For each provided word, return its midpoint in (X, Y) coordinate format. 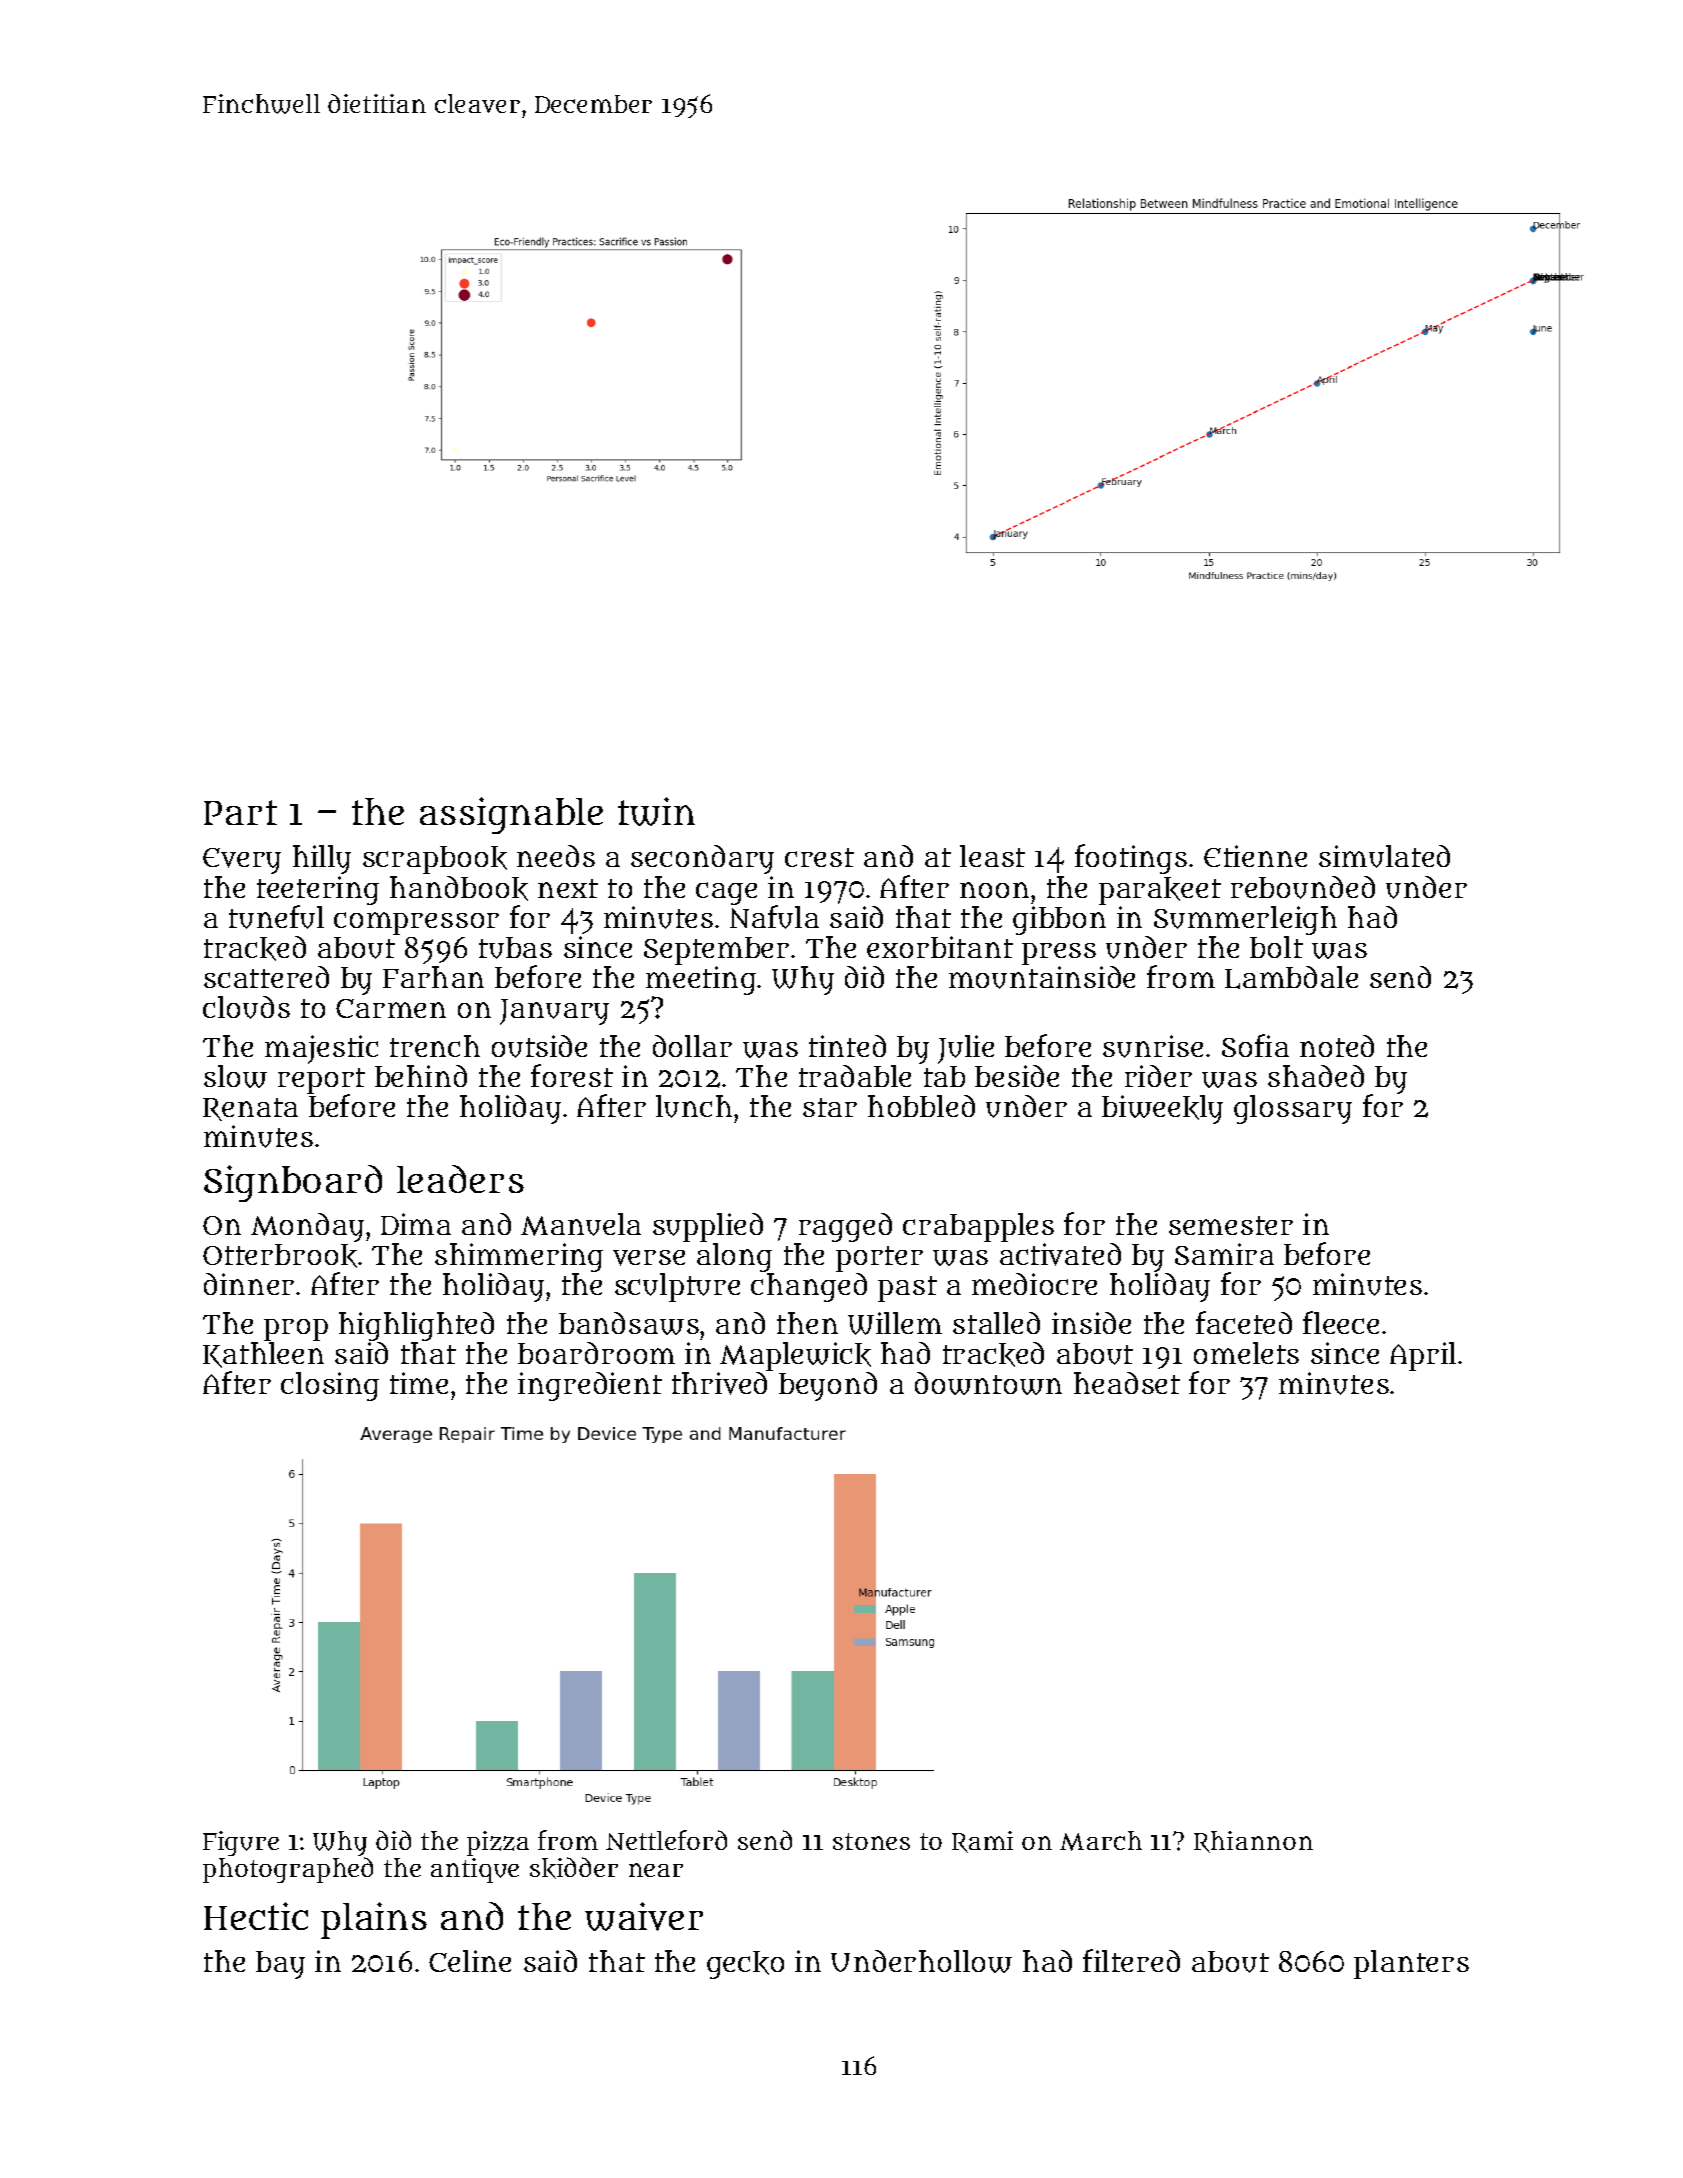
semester (1231, 1225)
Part (240, 812)
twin (656, 811)
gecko (745, 1965)
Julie (966, 1049)
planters (1411, 1964)
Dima (416, 1224)
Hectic (256, 1916)
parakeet (1160, 891)
